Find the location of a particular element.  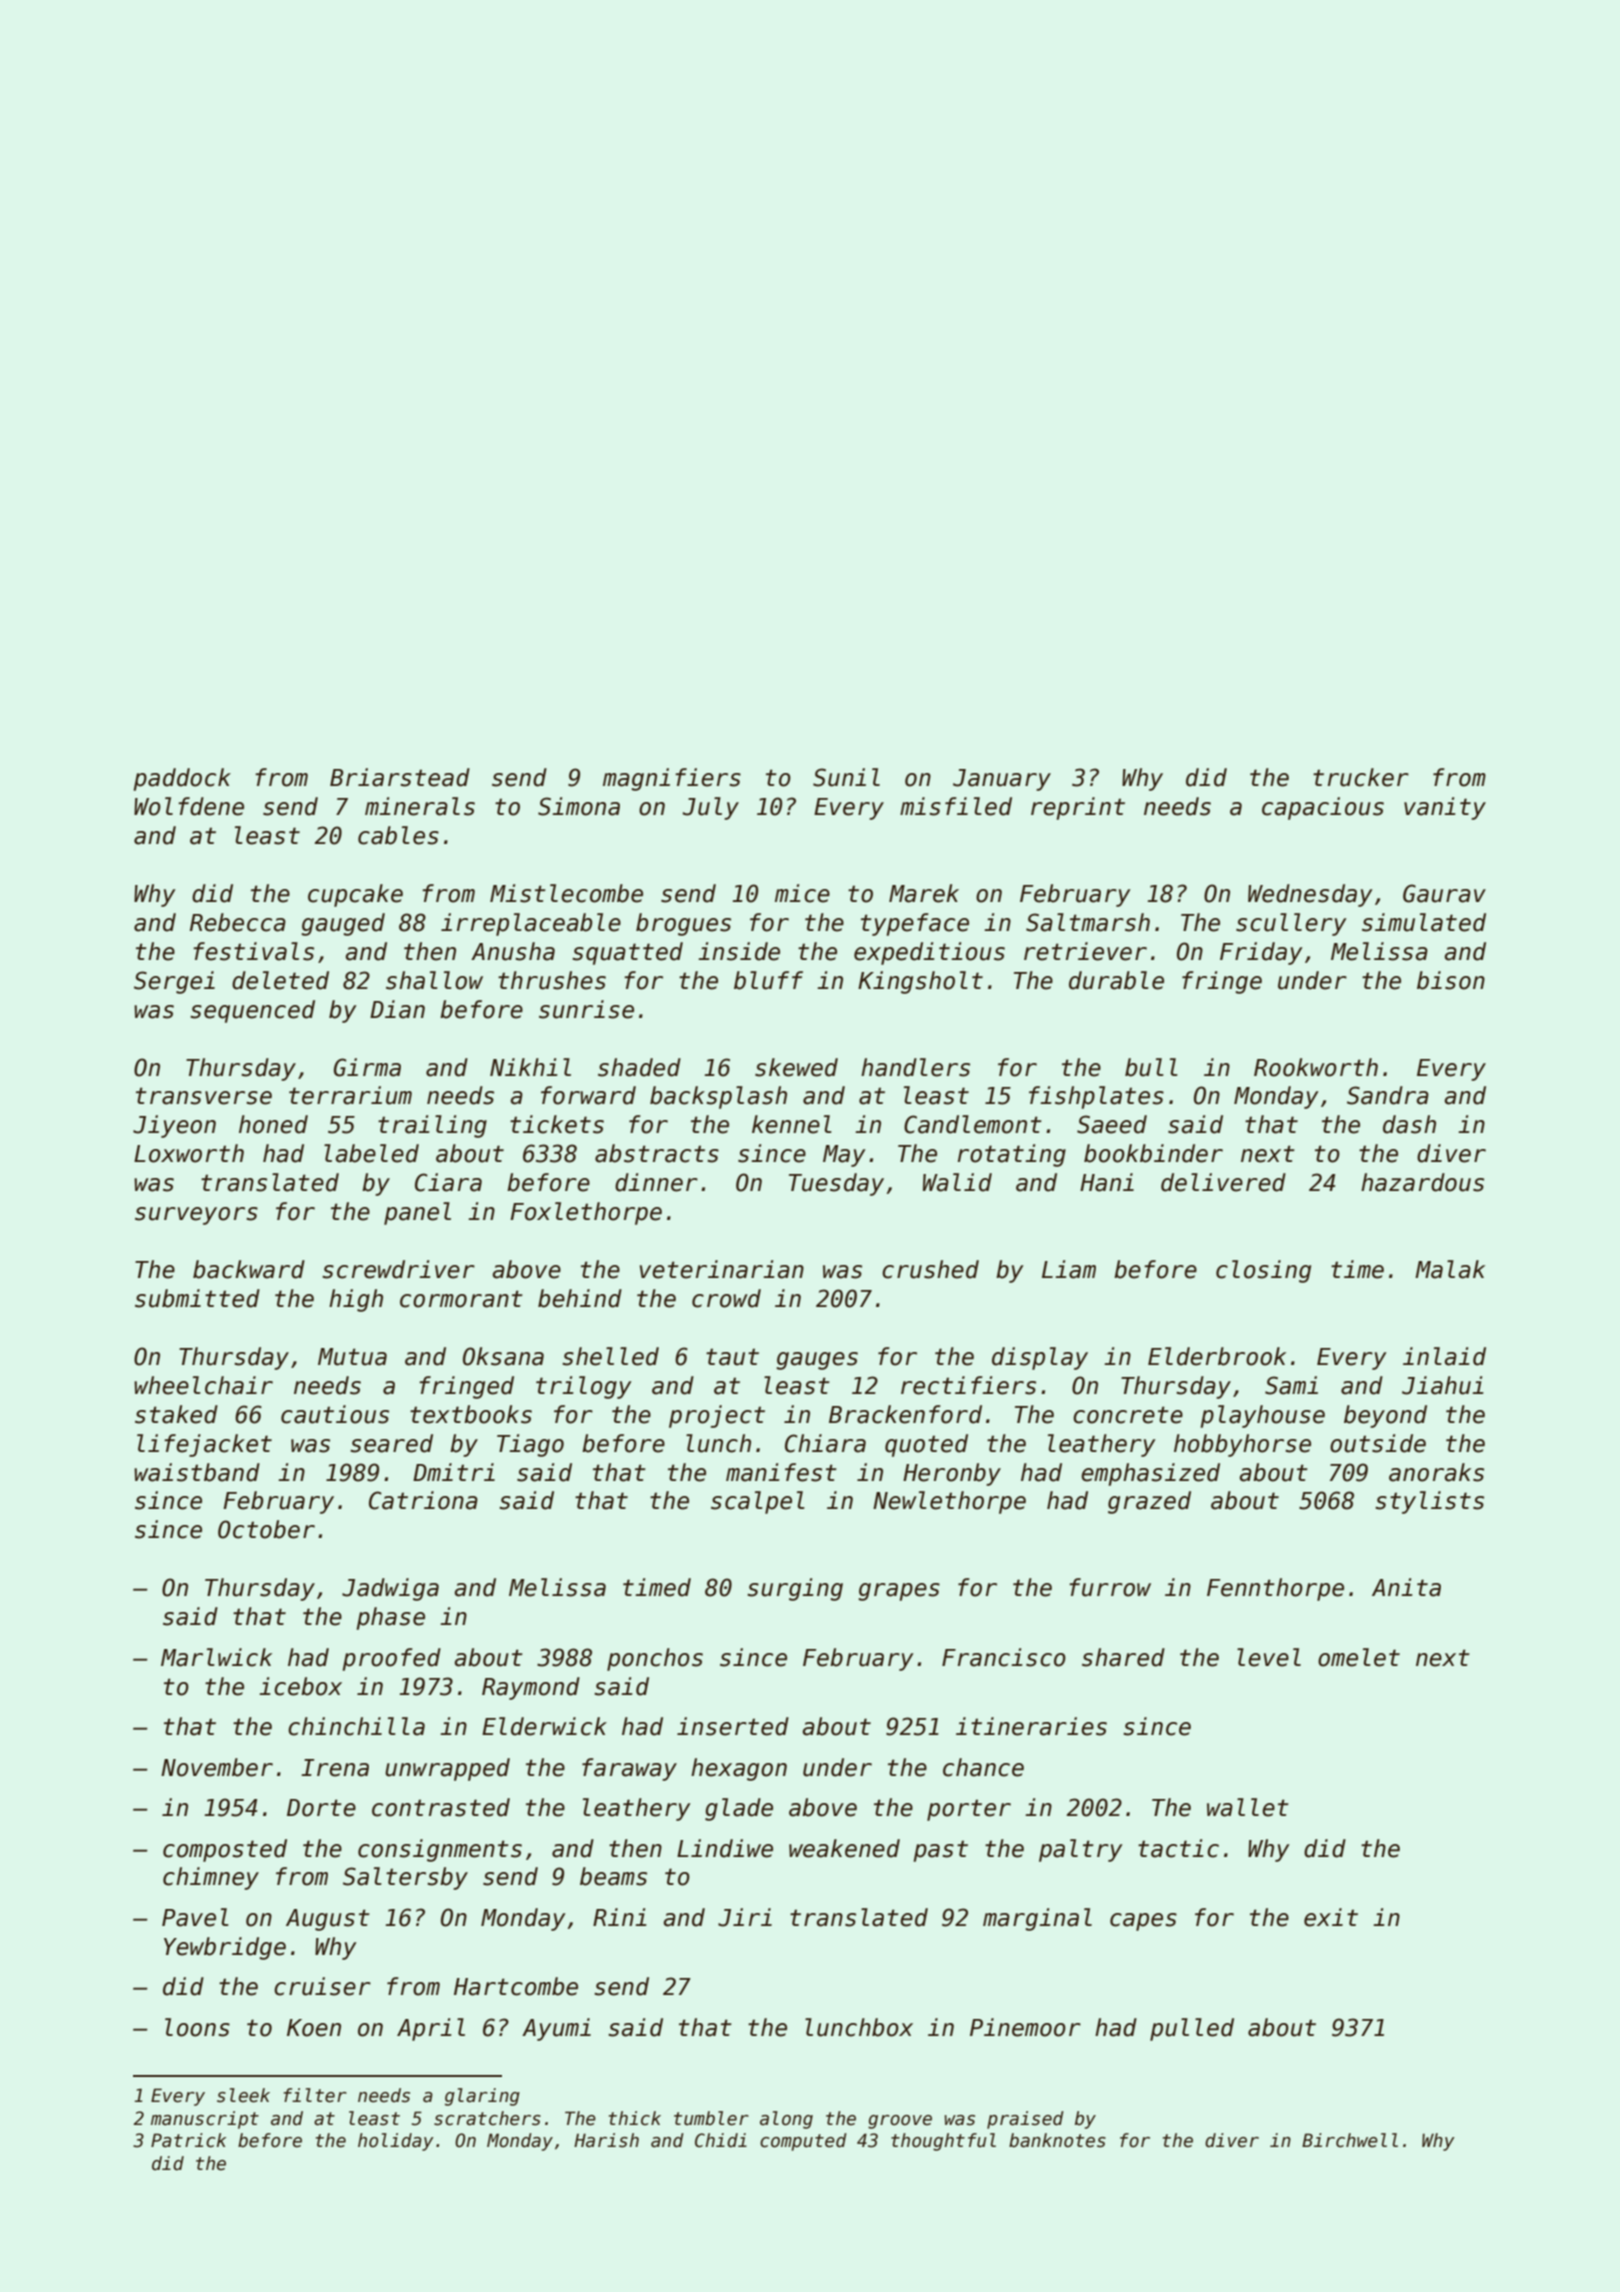

Walid is located at coordinates (957, 1182).
